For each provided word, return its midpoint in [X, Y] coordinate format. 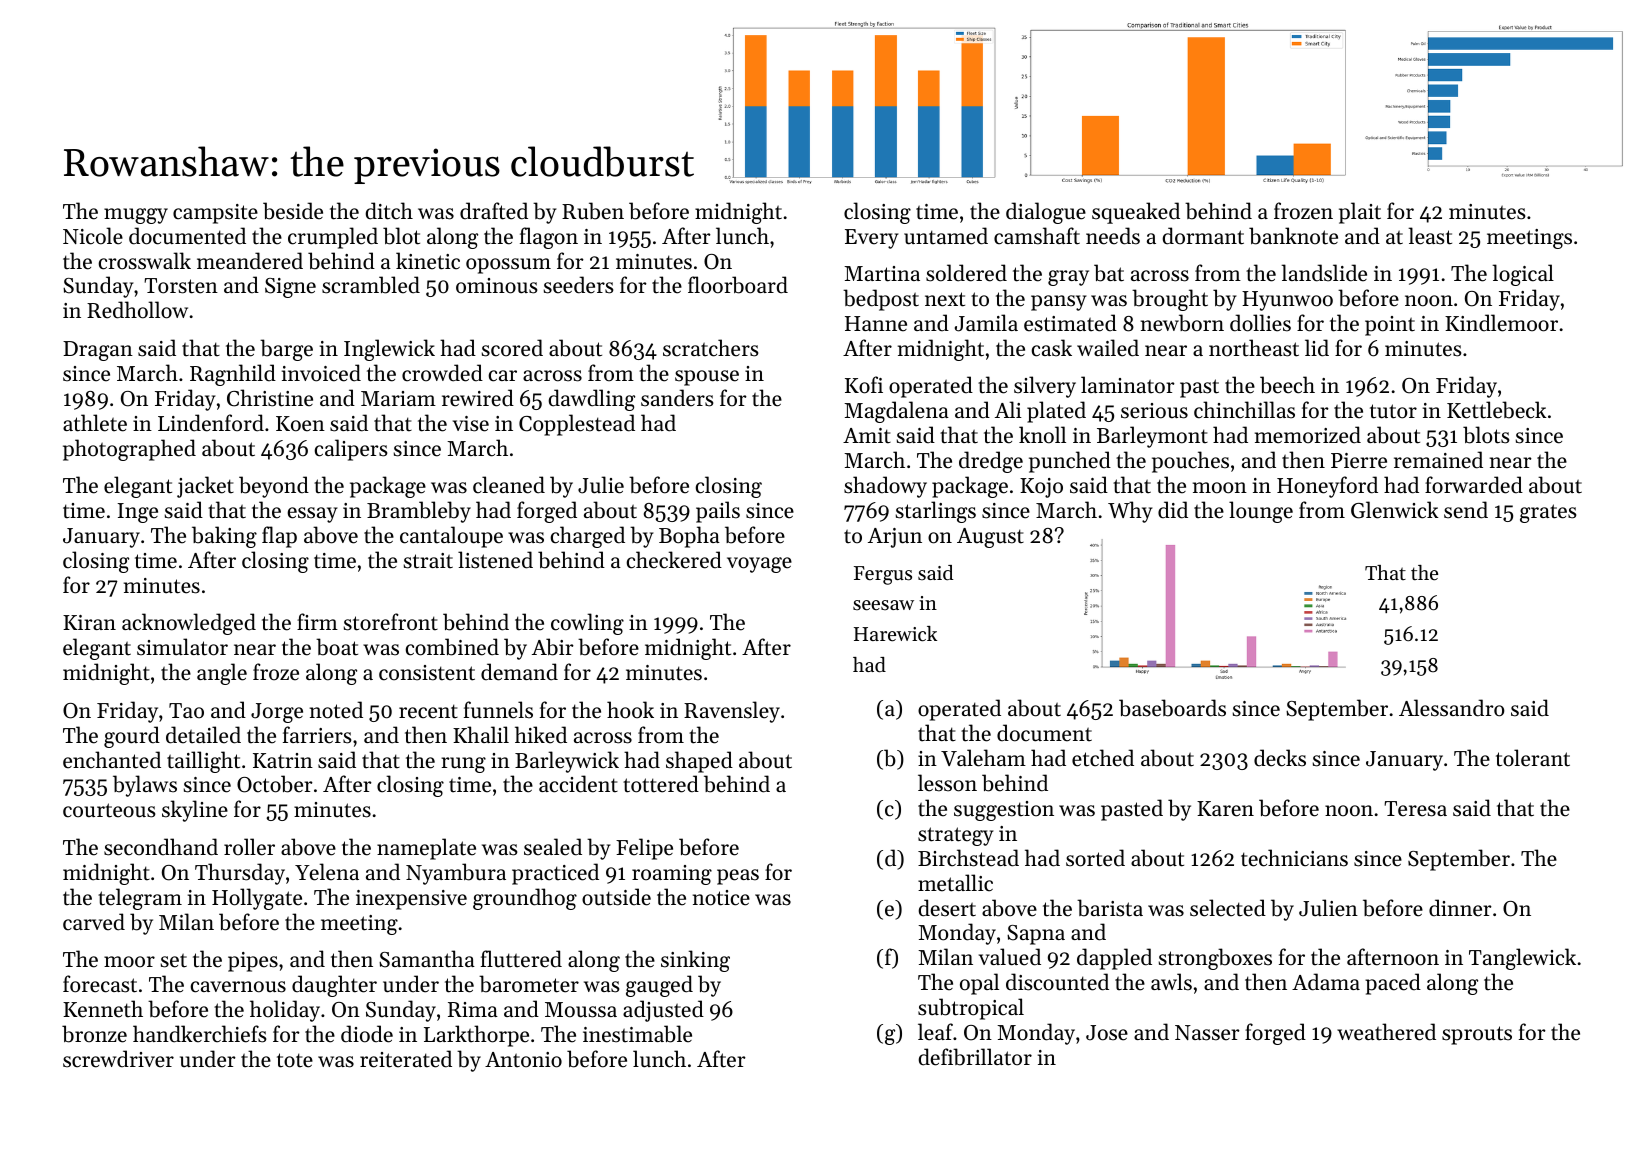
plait [1360, 213]
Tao [186, 711]
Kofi [864, 385]
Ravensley [732, 712]
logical [1523, 275]
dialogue [1046, 213]
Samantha [427, 959]
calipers [350, 450]
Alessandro [1452, 708]
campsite [215, 214]
